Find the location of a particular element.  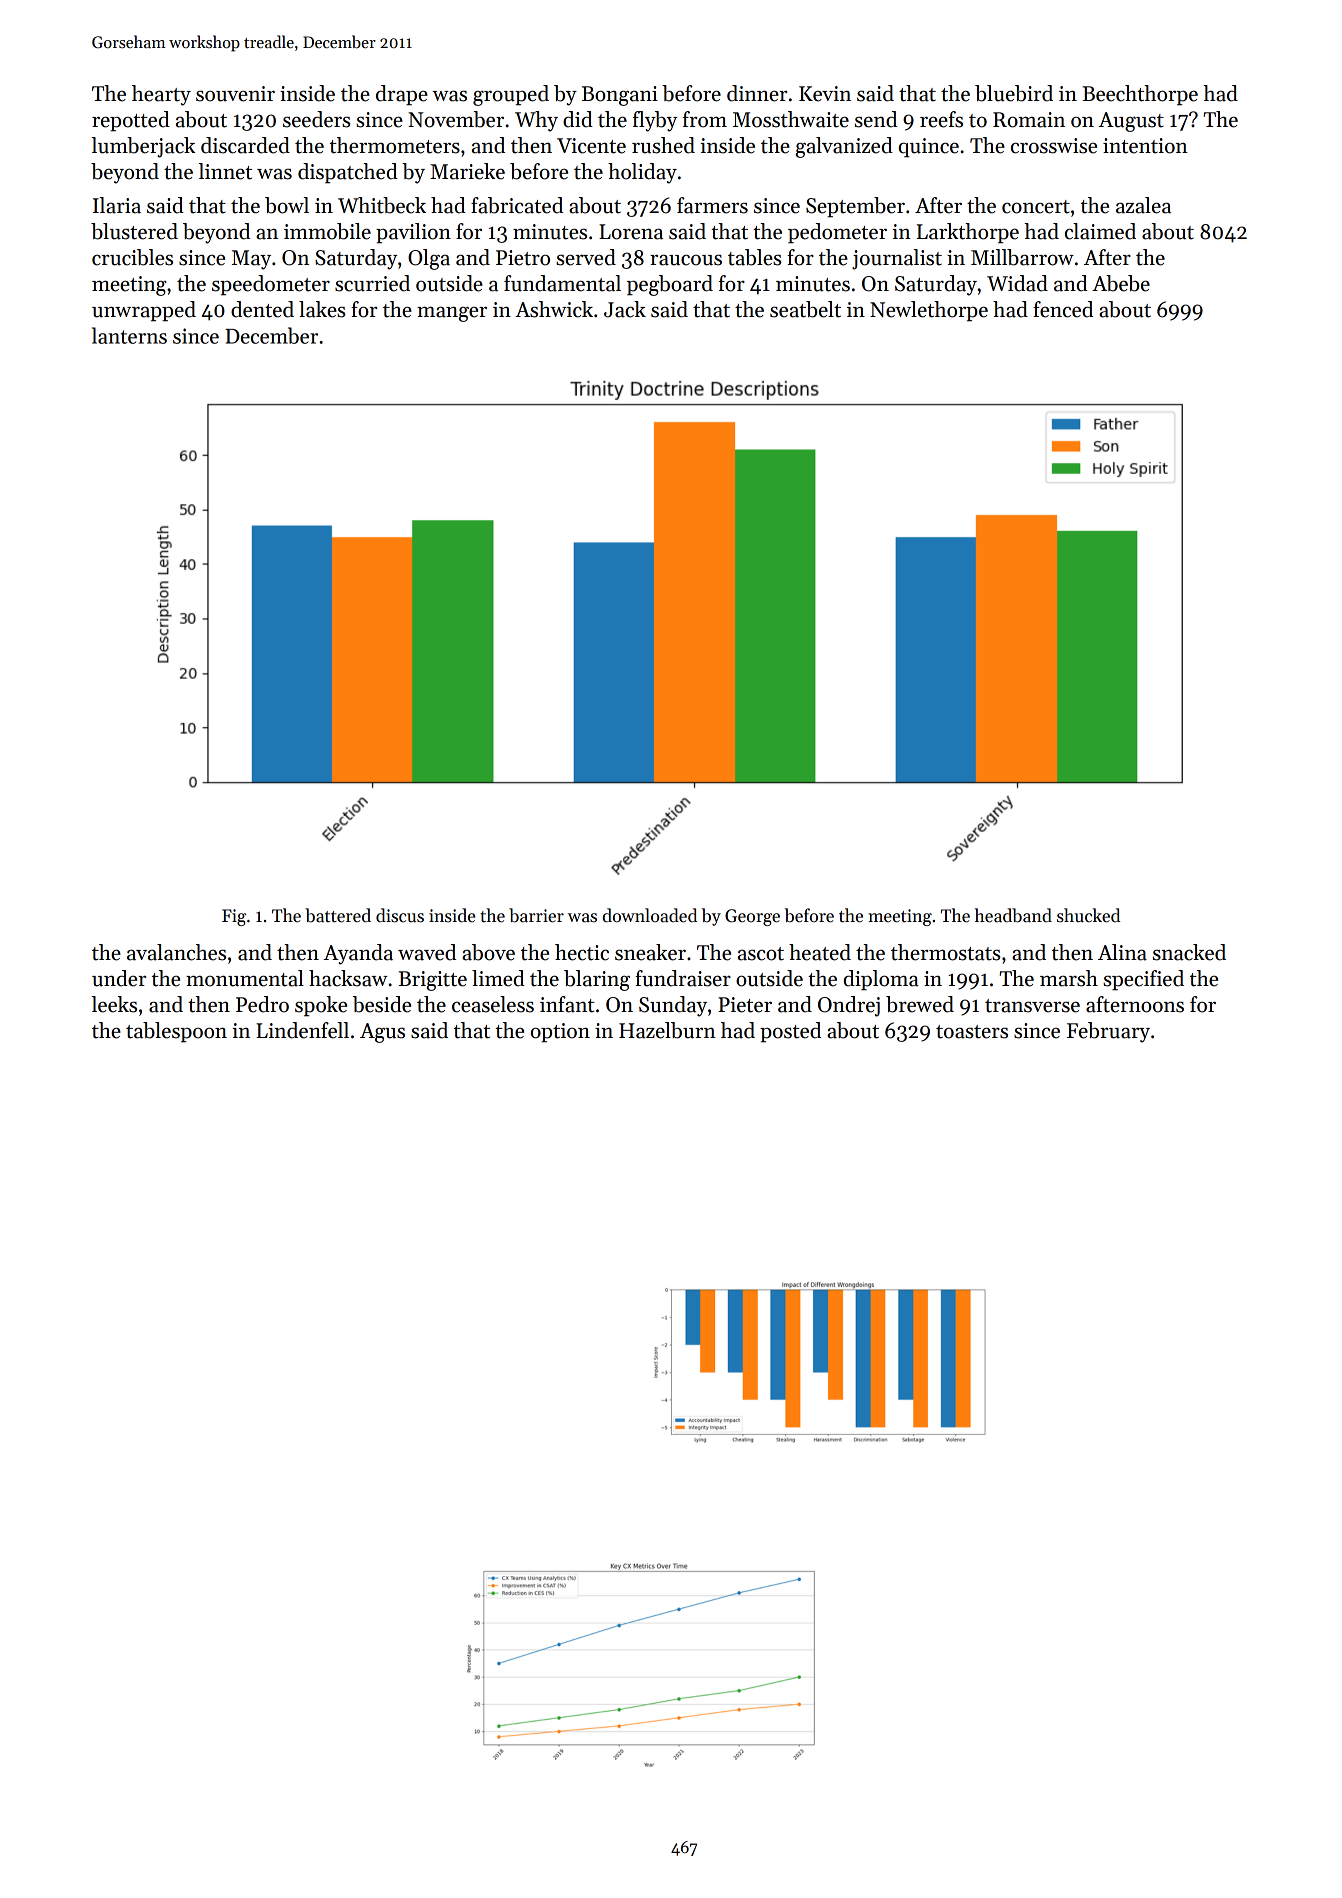

crucibles is located at coordinates (132, 257).
